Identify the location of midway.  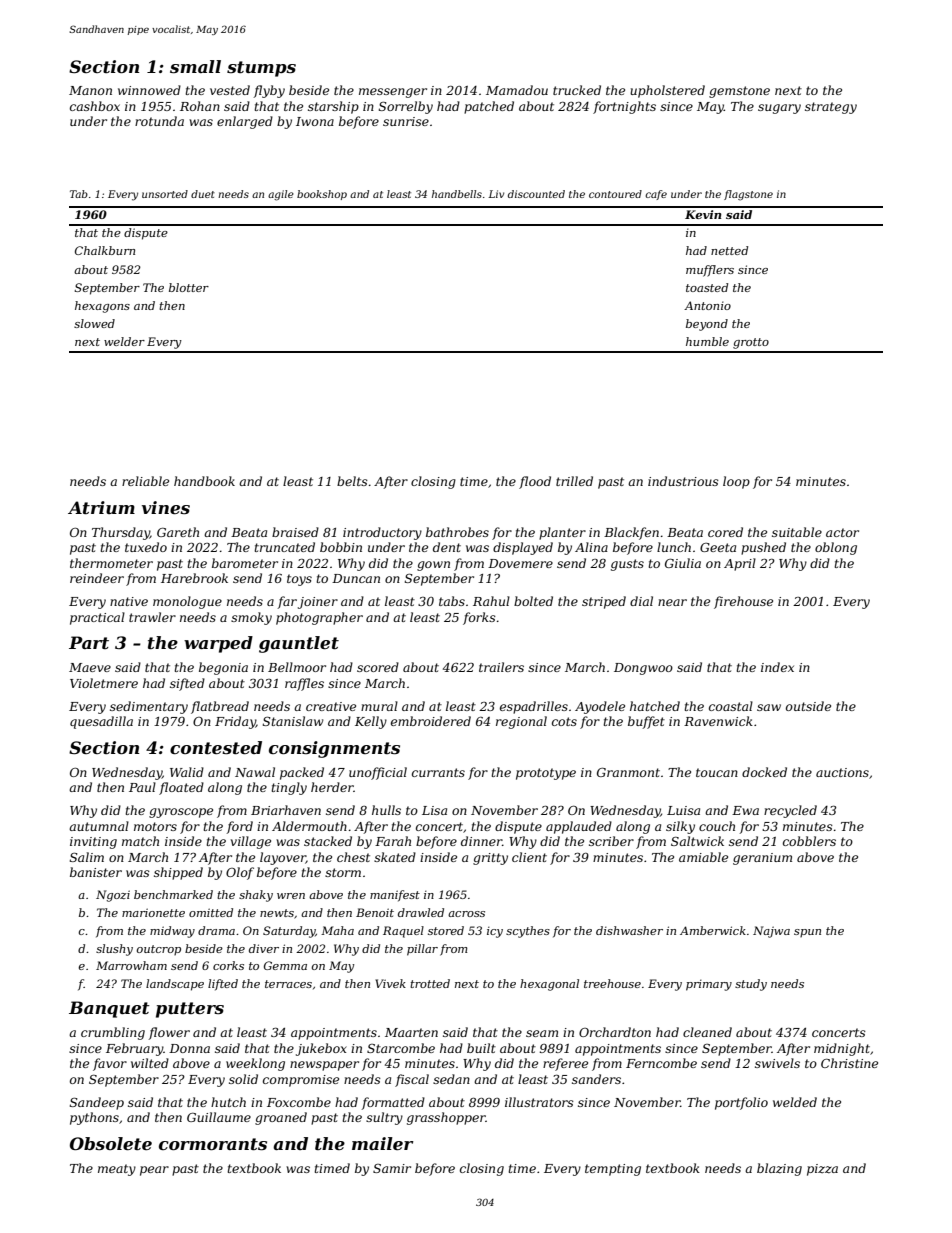
(172, 932).
